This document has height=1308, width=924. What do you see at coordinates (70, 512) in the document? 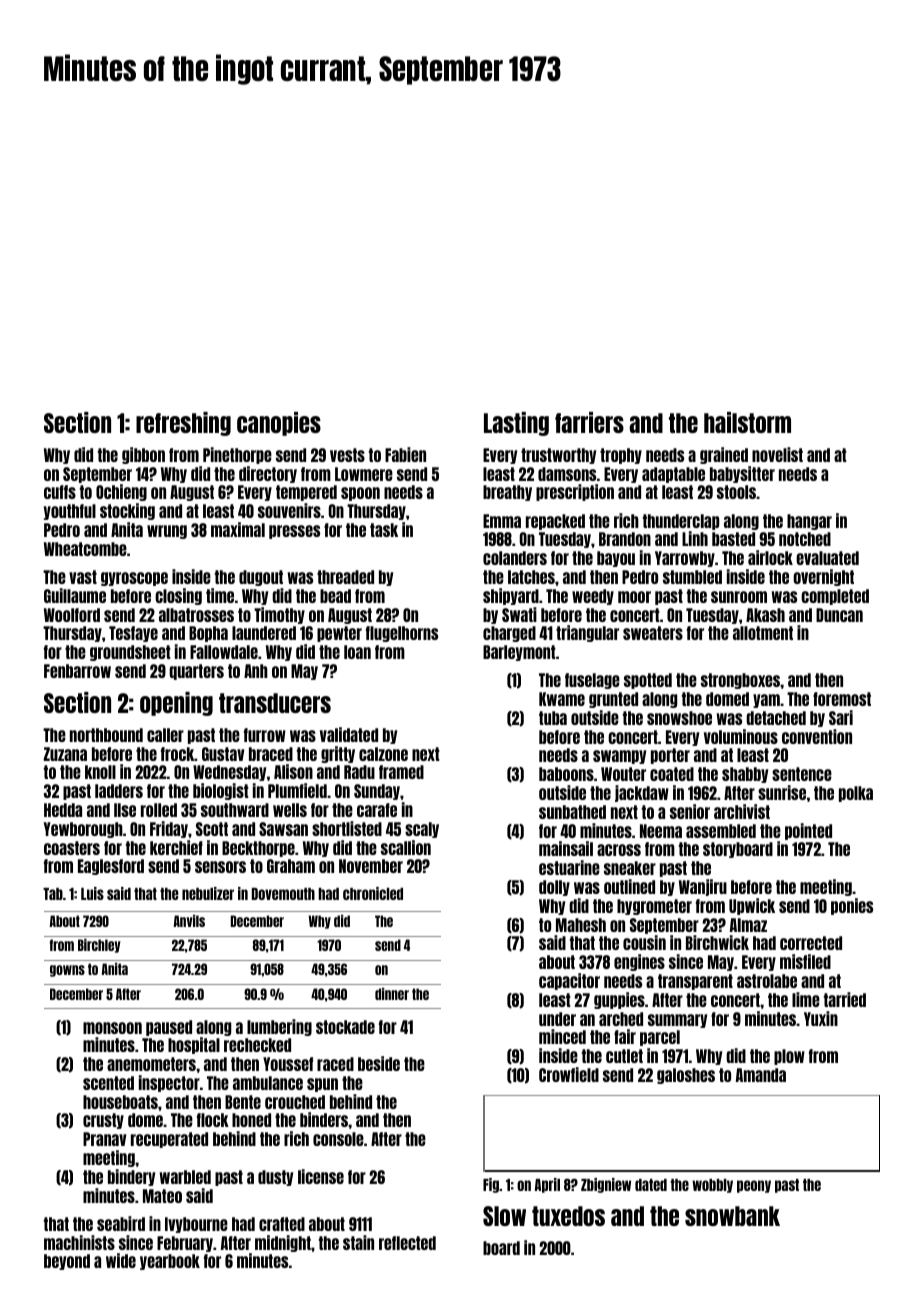
I see `youthful` at bounding box center [70, 512].
